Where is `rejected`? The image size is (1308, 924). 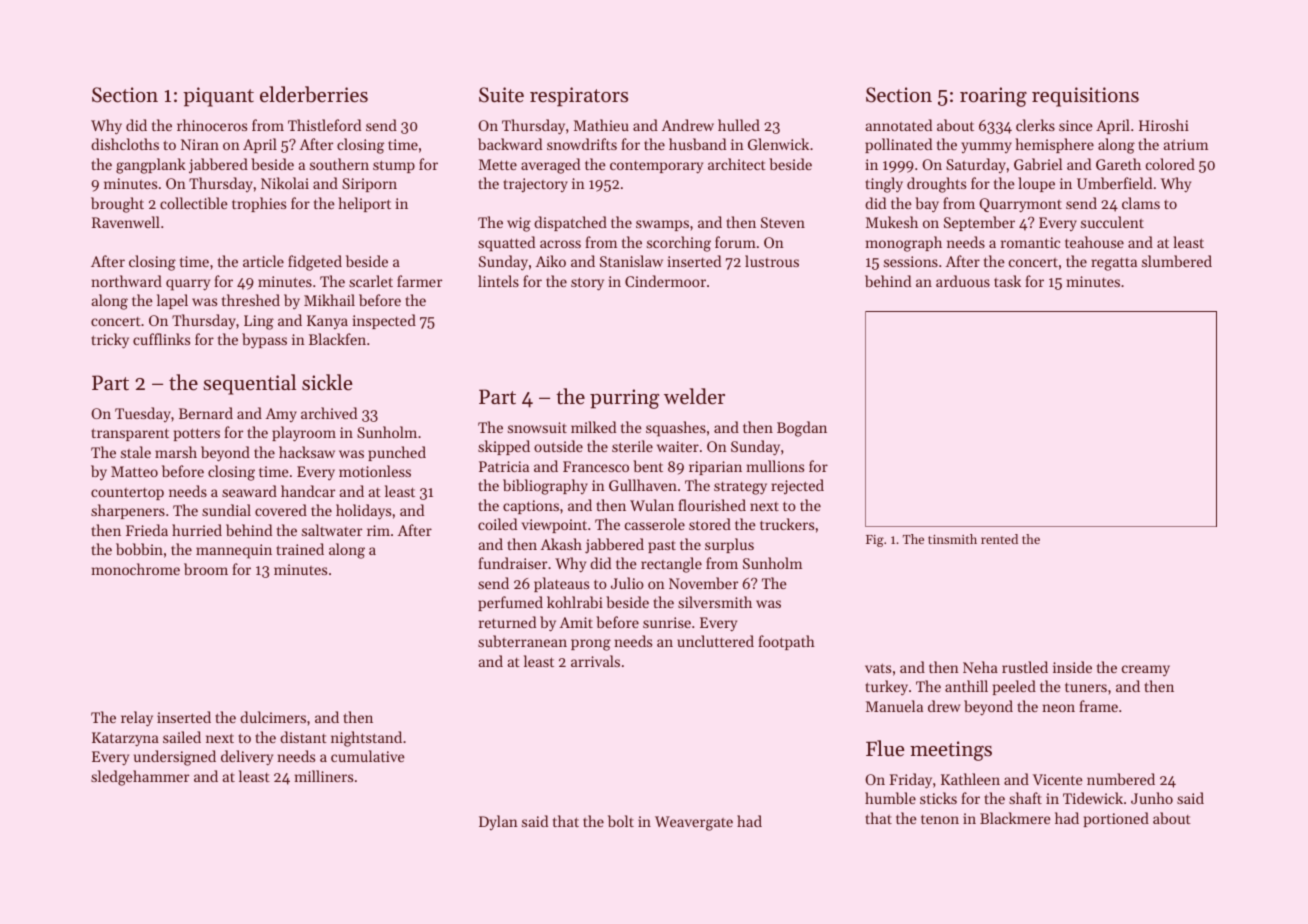 rejected is located at coordinates (797, 486).
